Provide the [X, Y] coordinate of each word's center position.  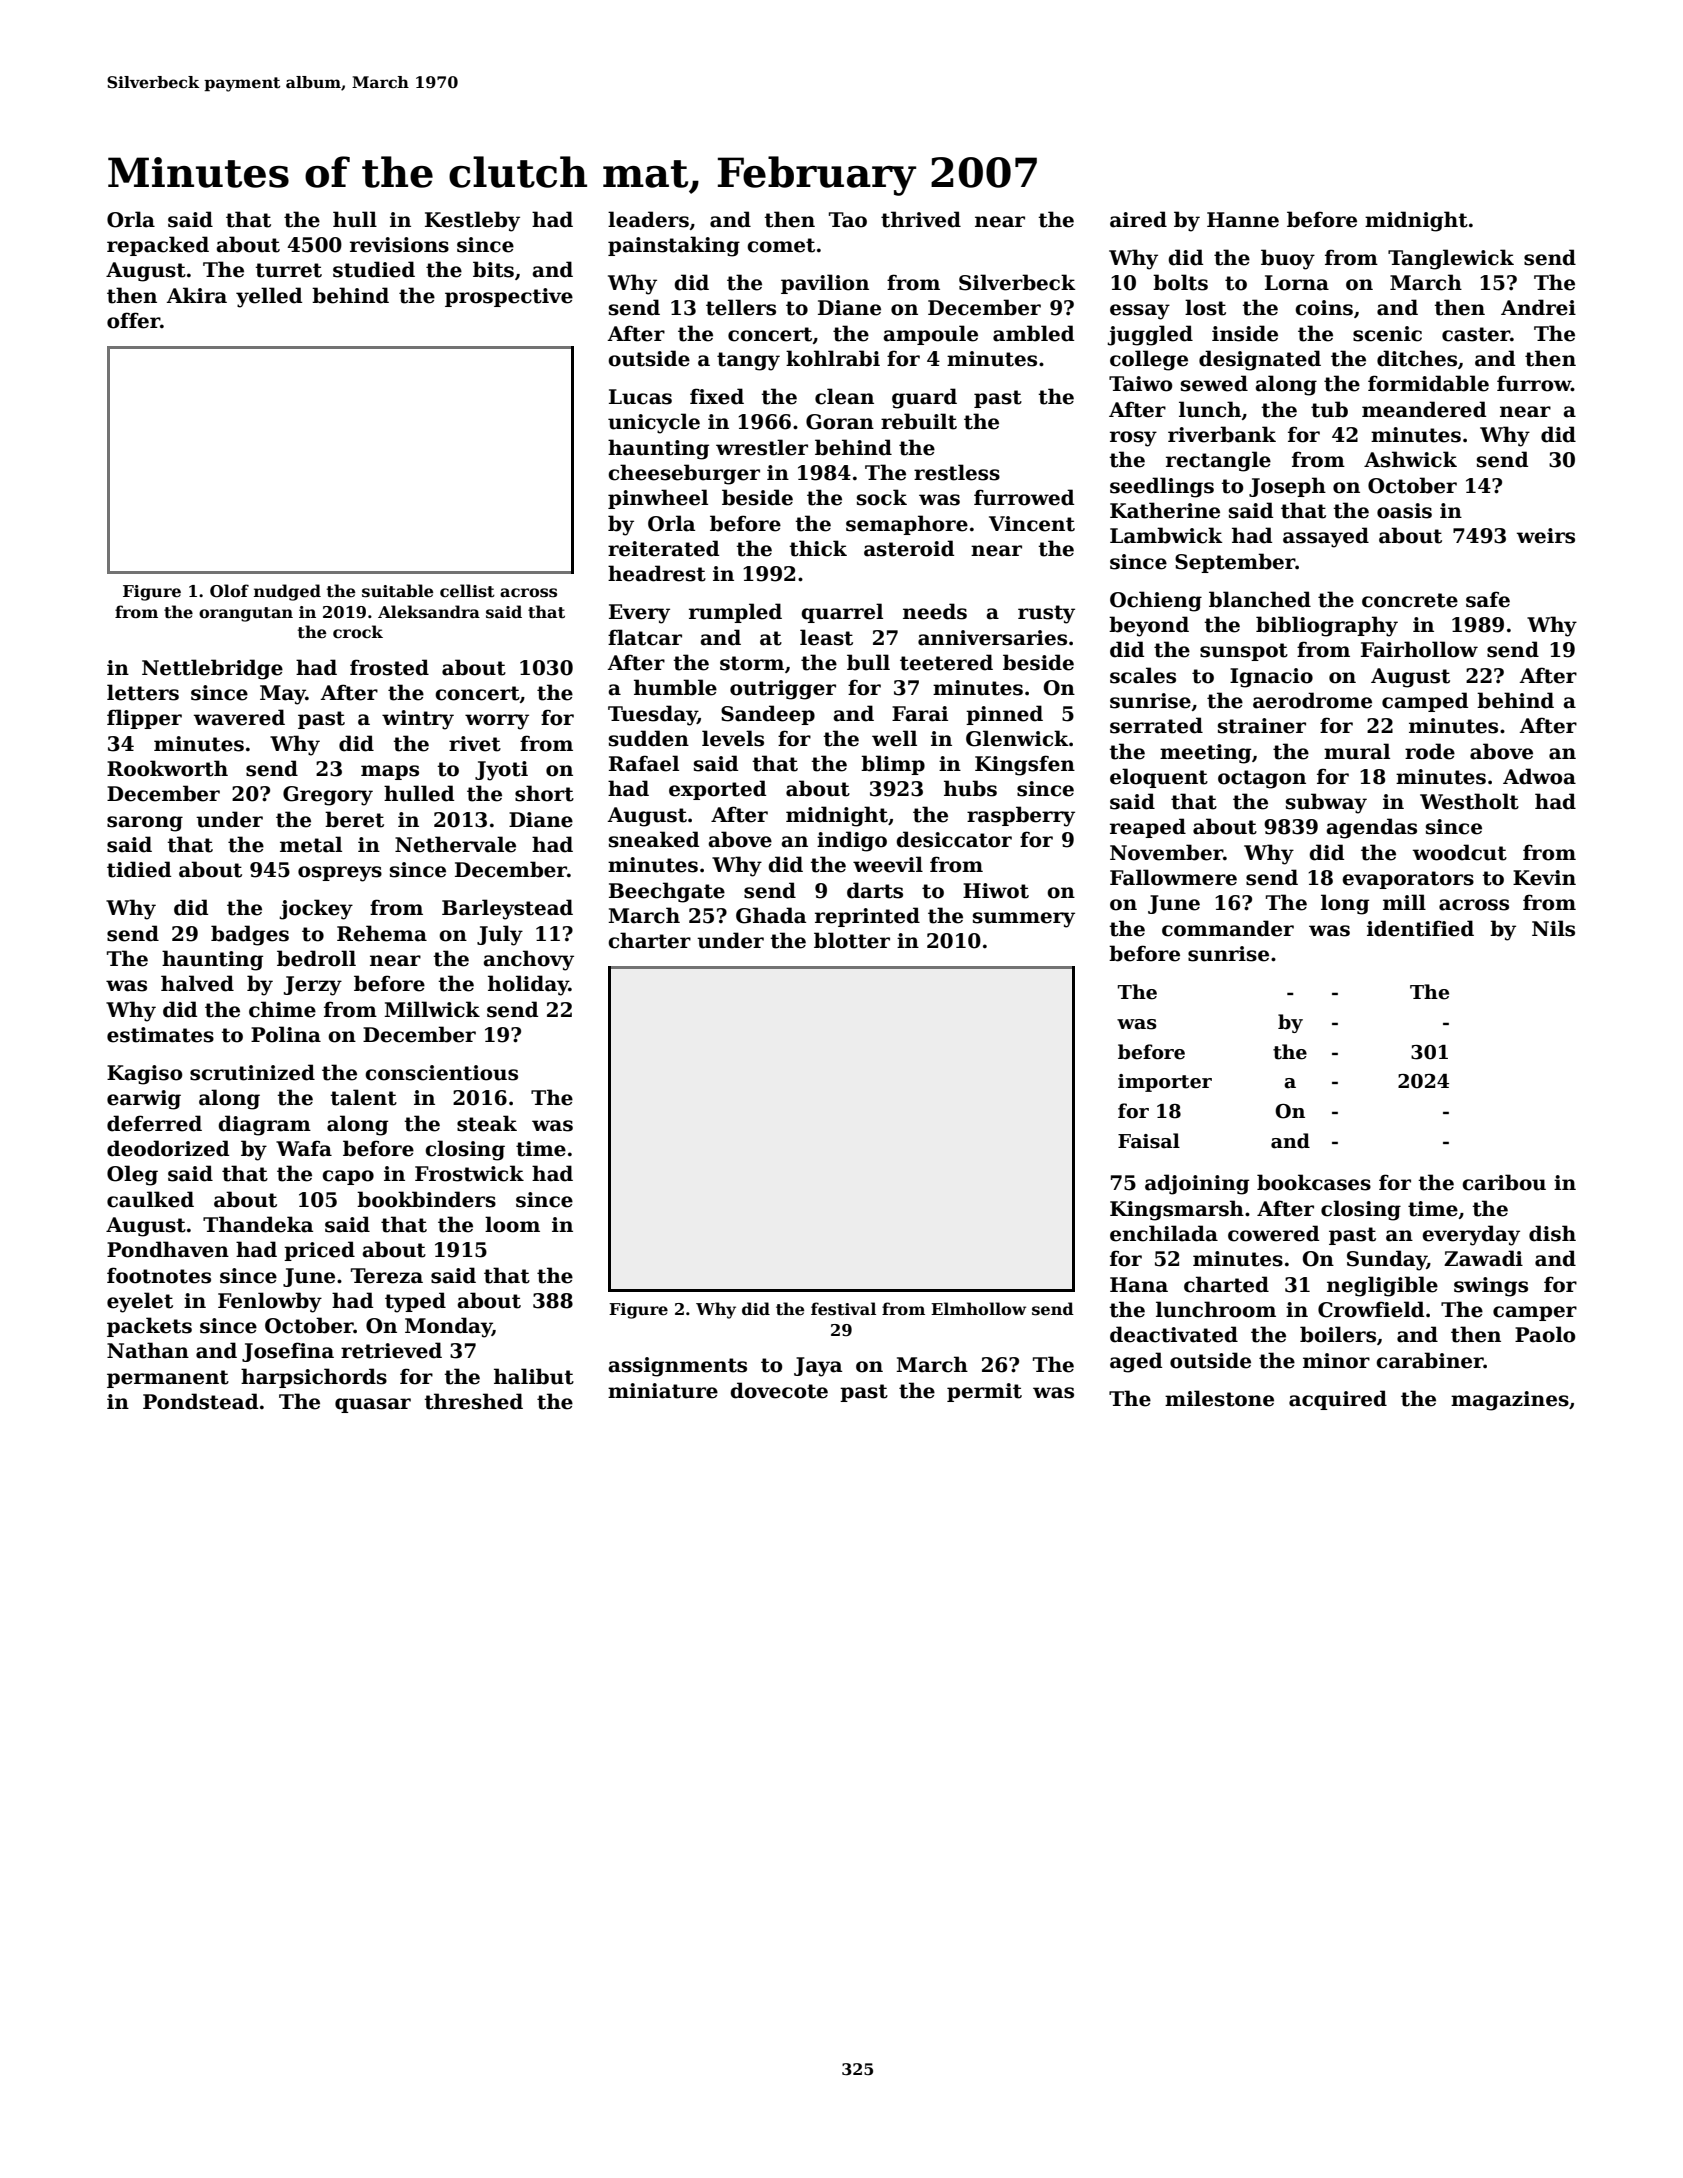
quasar [373, 1405]
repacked [158, 246]
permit [984, 1392]
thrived [921, 219]
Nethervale [455, 844]
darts [875, 890]
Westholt [1469, 801]
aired [1138, 219]
